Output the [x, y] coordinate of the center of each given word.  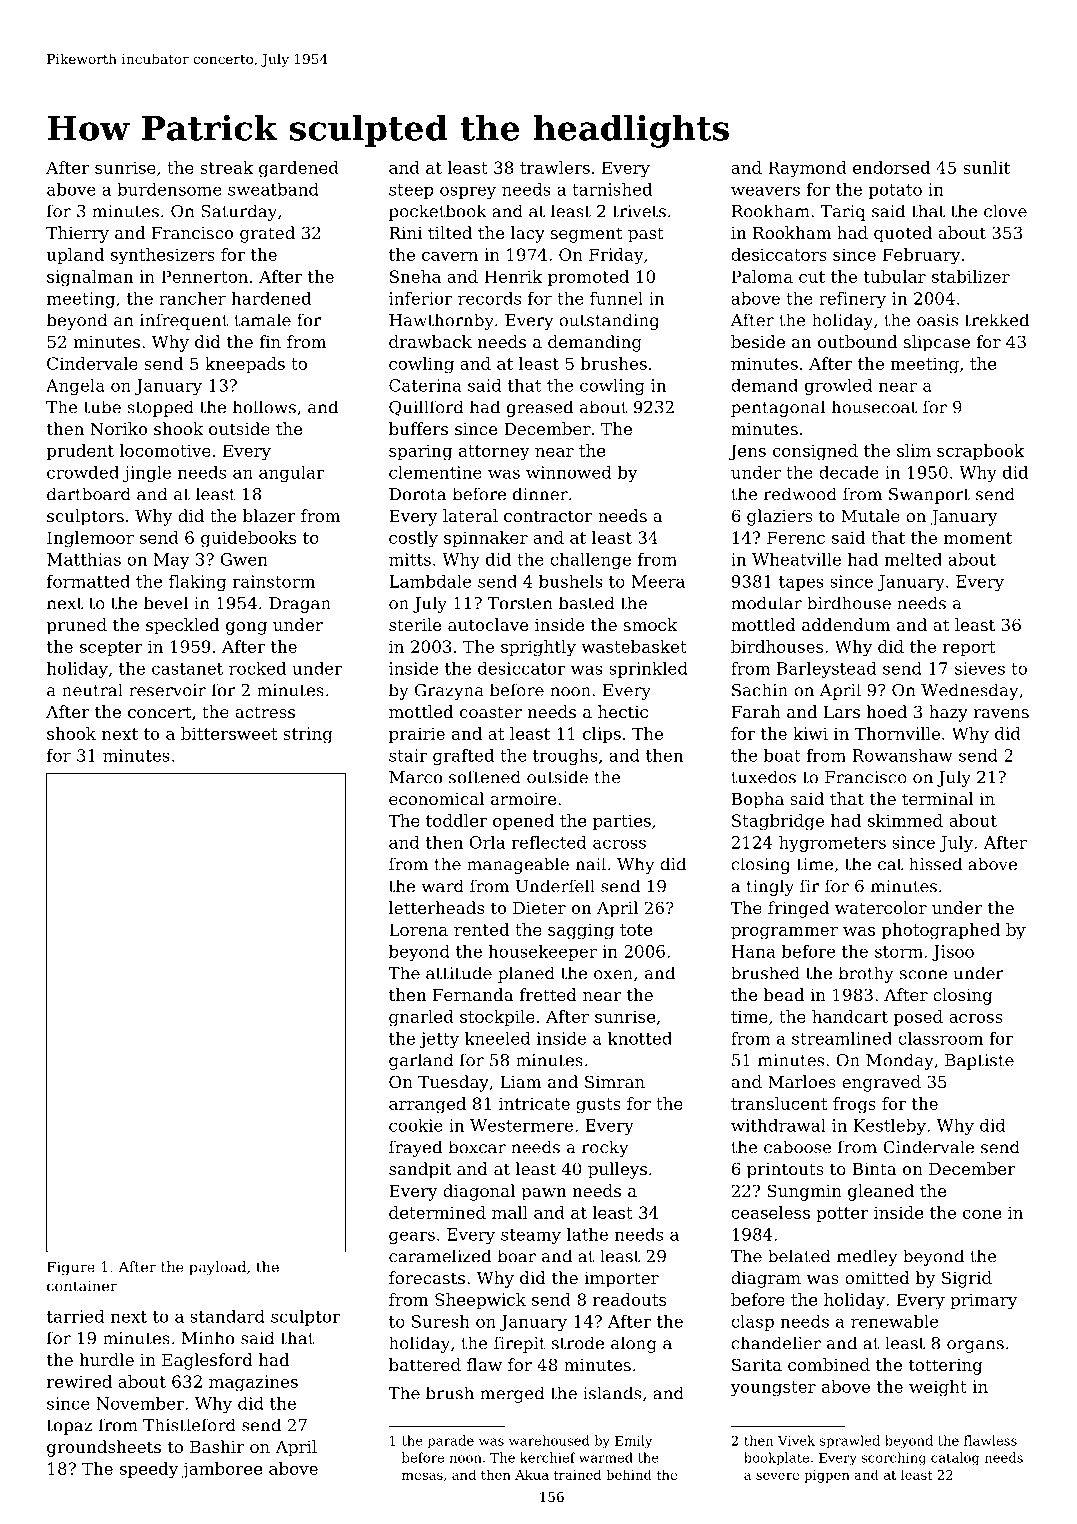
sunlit [986, 167]
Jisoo [953, 953]
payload [217, 1268]
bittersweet [229, 733]
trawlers [555, 167]
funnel [616, 298]
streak [226, 167]
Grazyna [449, 692]
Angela [75, 387]
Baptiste [979, 1062]
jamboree [222, 1470]
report [969, 648]
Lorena [418, 929]
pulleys [617, 1170]
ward [443, 886]
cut [812, 277]
